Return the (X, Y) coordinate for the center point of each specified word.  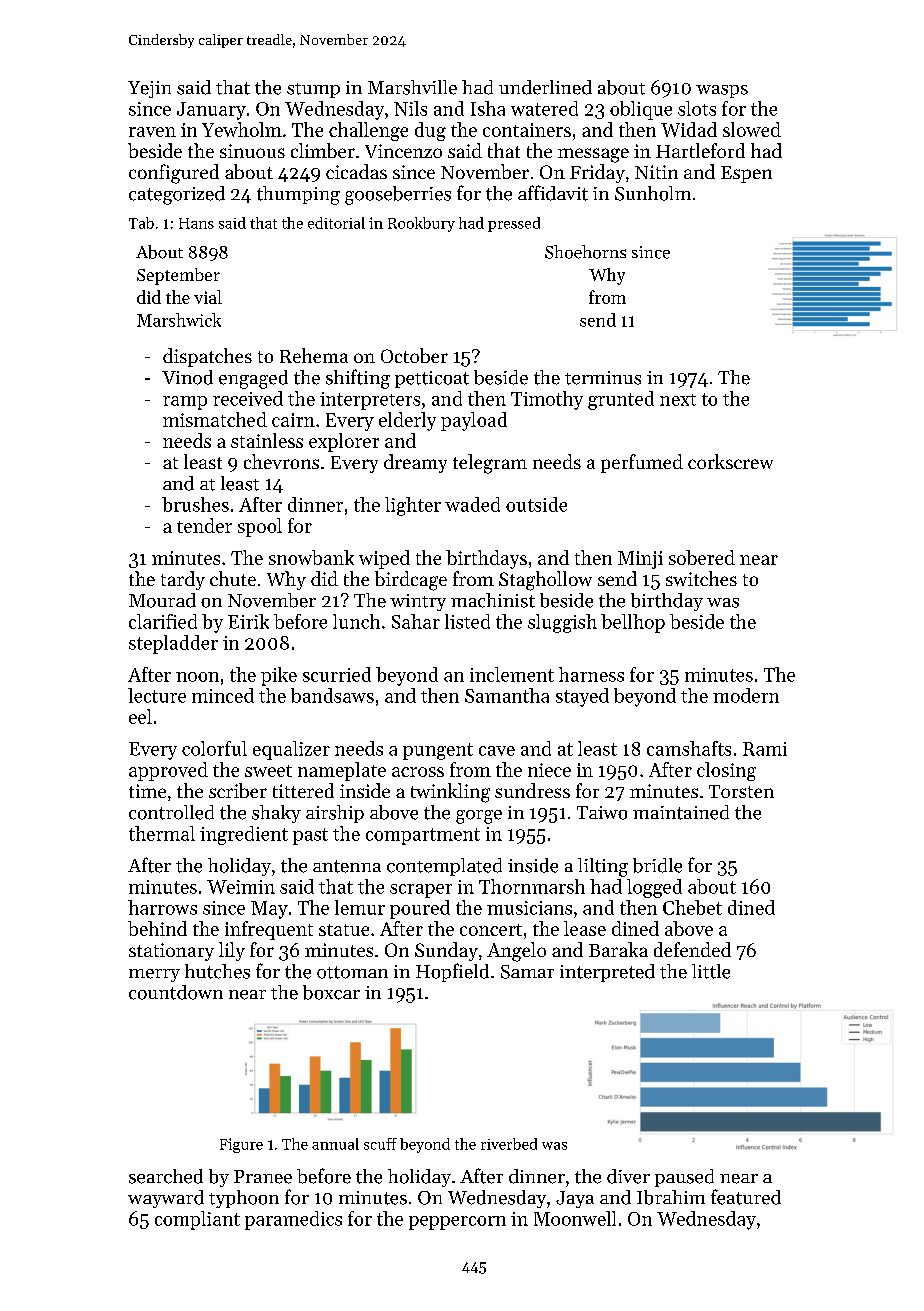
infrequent (269, 930)
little (711, 971)
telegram (490, 464)
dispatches (207, 357)
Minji (640, 560)
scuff (380, 1144)
